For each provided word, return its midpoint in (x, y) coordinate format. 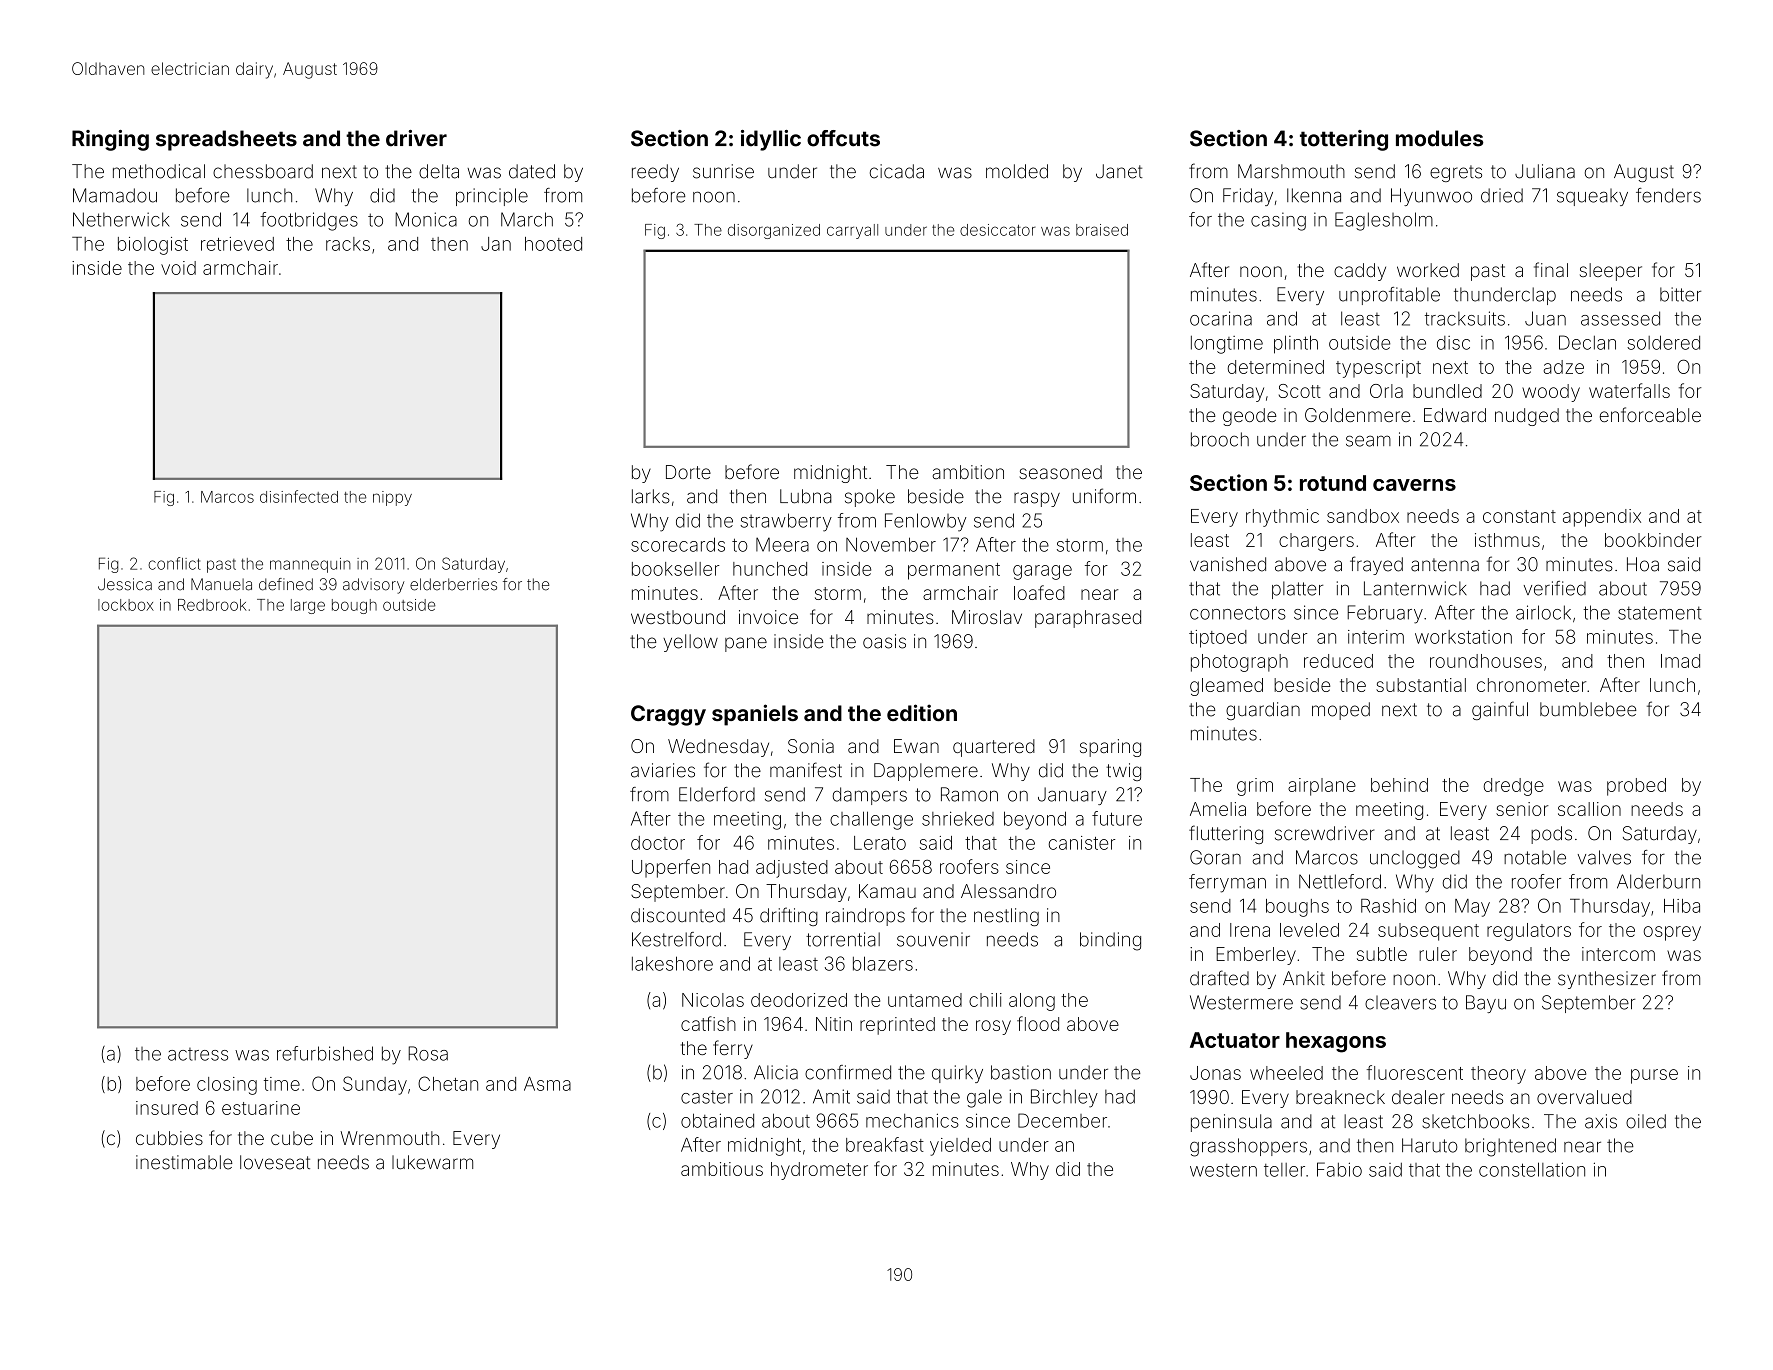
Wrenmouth (389, 1138)
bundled (1447, 391)
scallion (1589, 809)
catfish (708, 1023)
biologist (153, 246)
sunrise (723, 171)
